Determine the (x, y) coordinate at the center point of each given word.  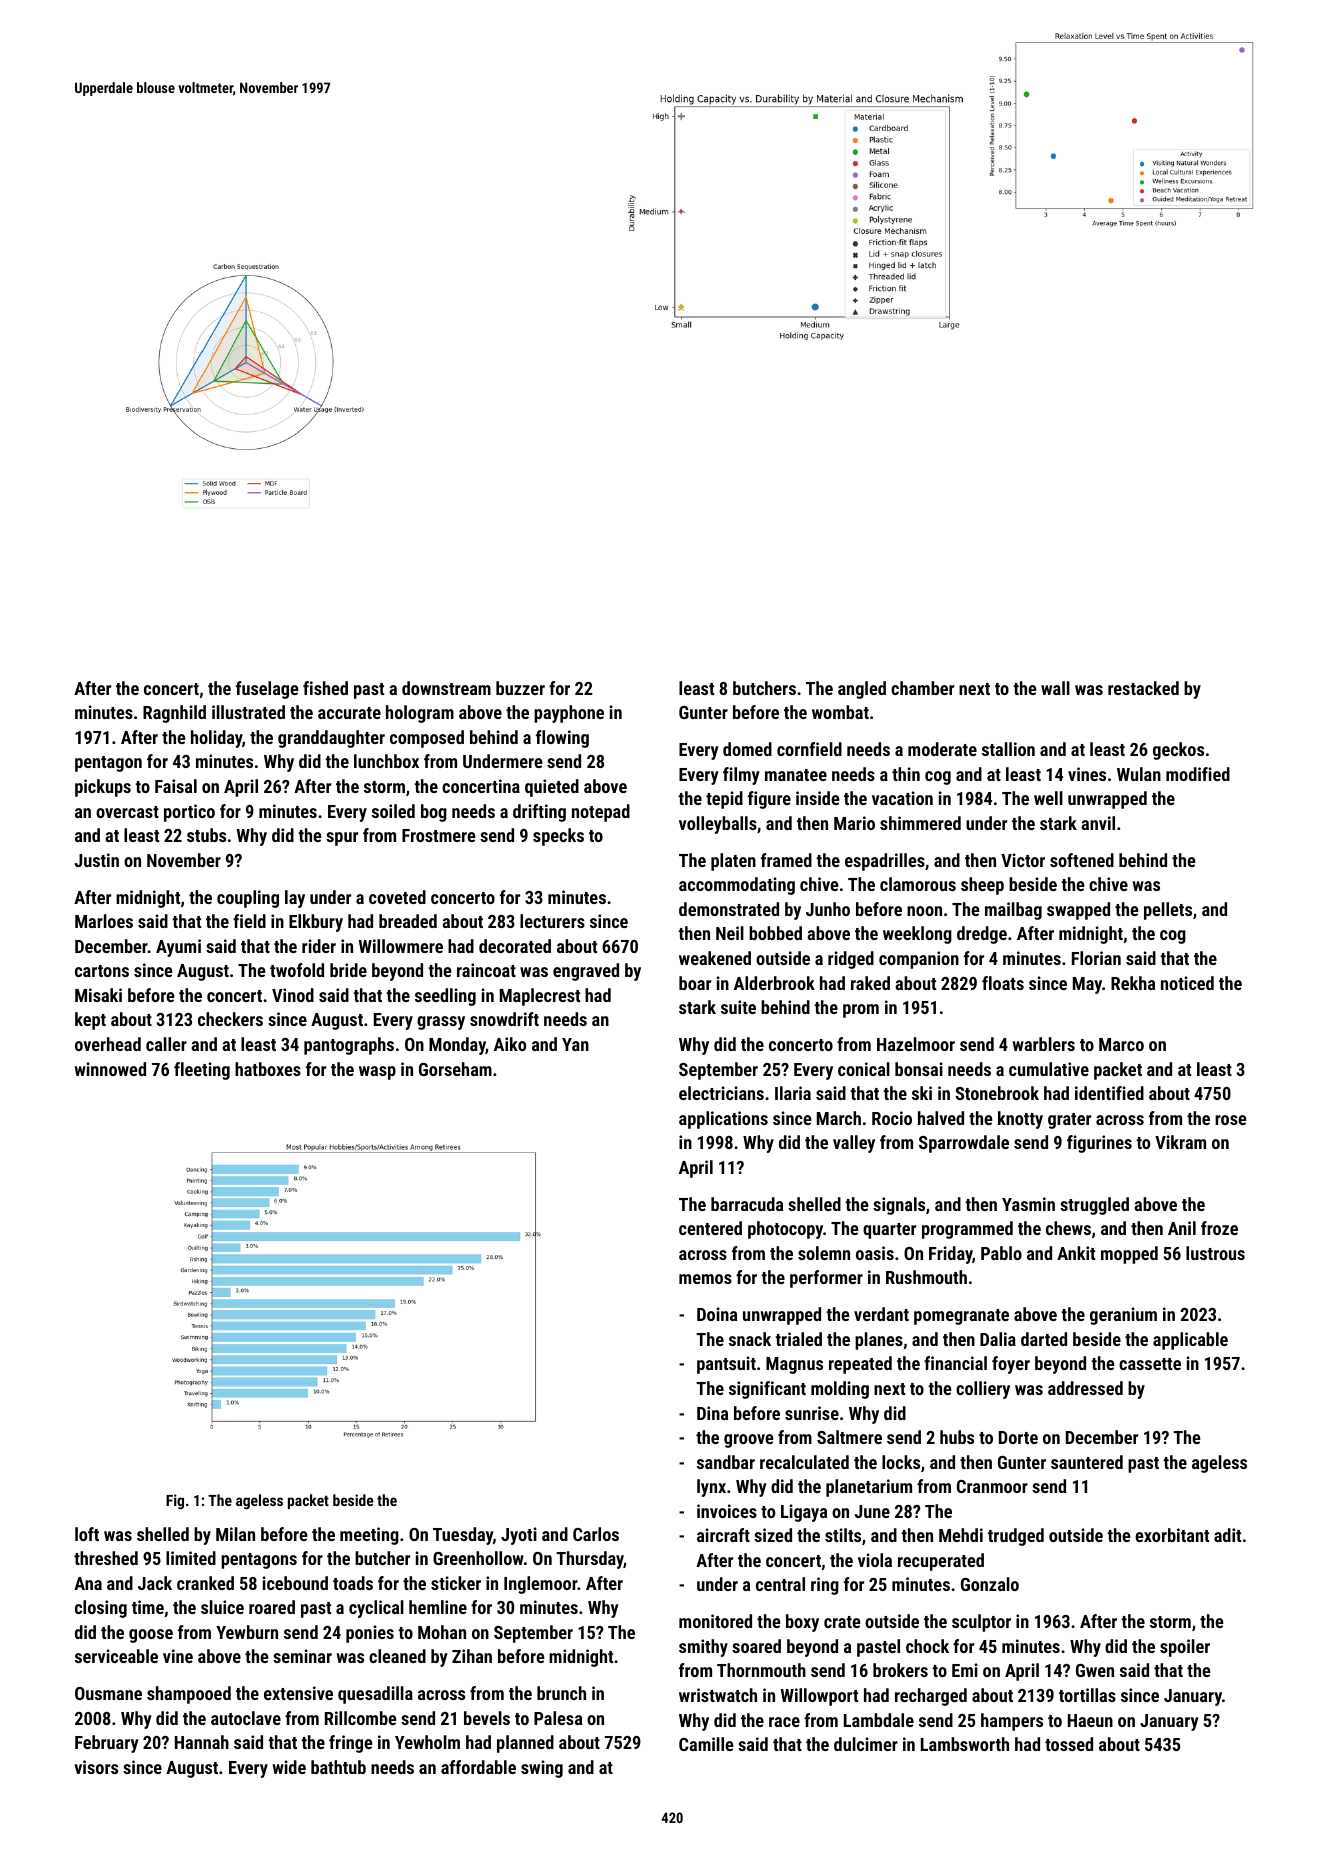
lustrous (1215, 1253)
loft (87, 1534)
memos (705, 1279)
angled (862, 690)
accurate (349, 713)
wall (1055, 688)
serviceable (116, 1656)
